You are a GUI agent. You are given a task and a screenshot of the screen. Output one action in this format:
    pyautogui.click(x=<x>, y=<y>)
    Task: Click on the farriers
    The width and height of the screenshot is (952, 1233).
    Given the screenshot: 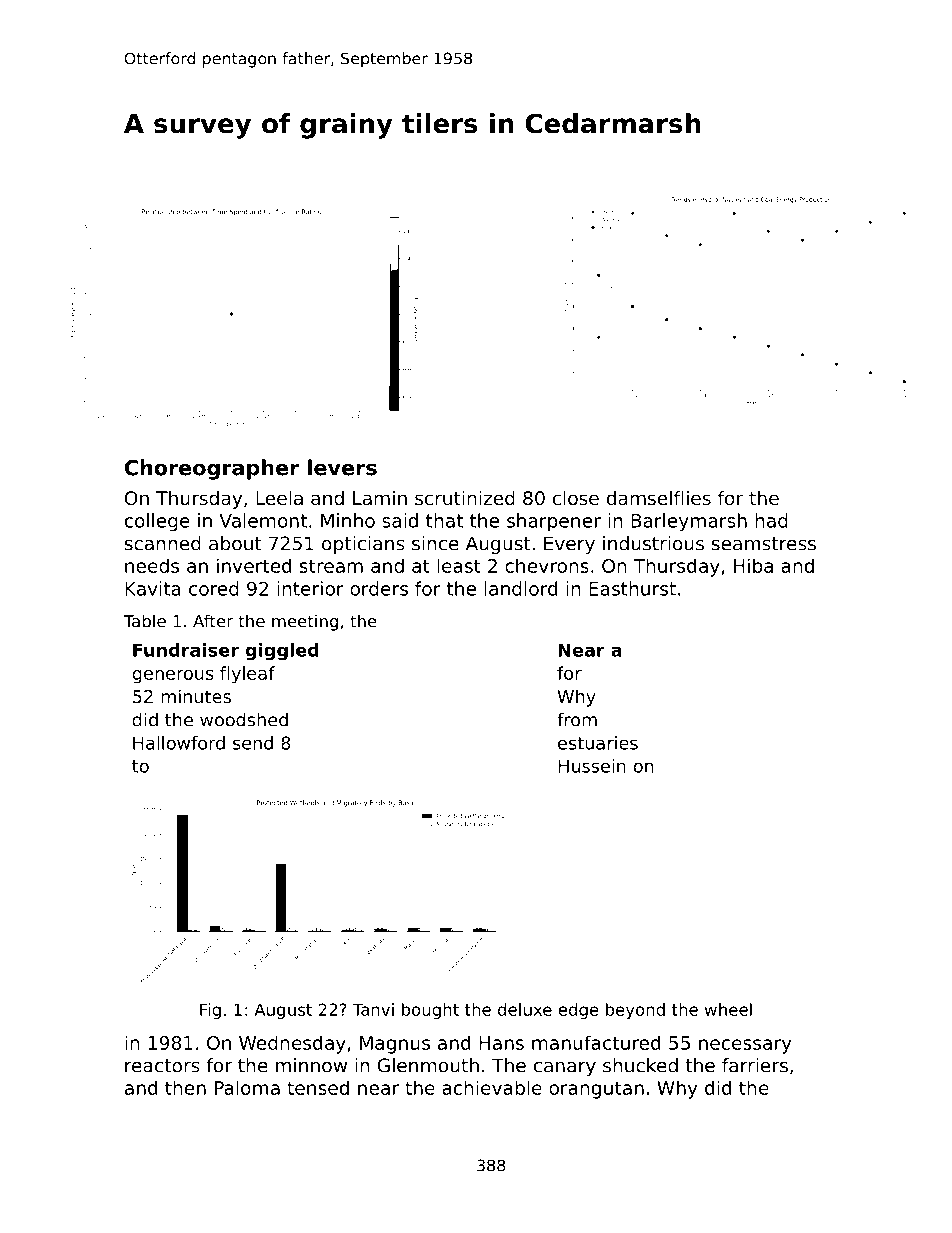 What is the action you would take?
    pyautogui.click(x=755, y=1065)
